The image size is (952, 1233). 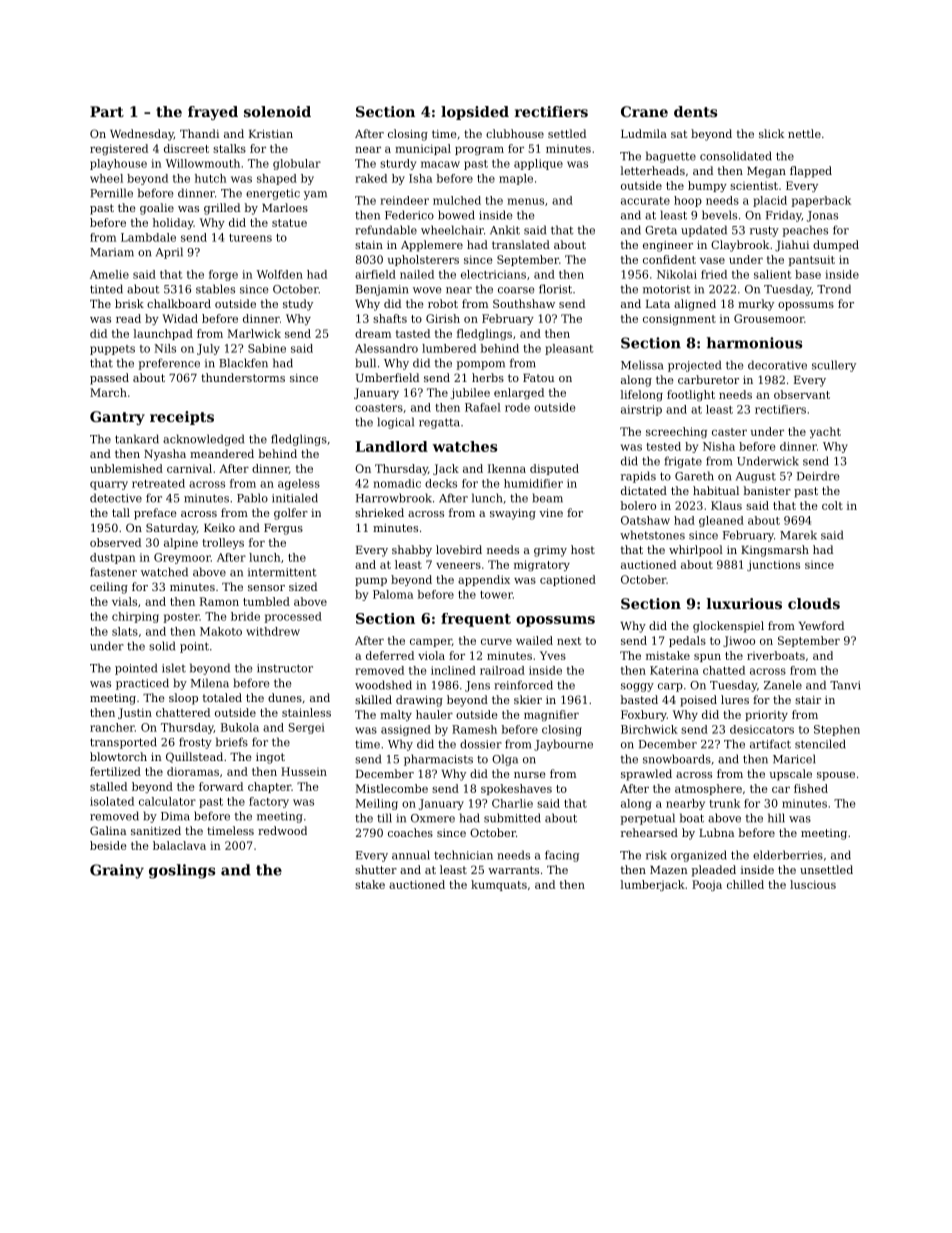 I want to click on Hussein, so click(x=304, y=771).
